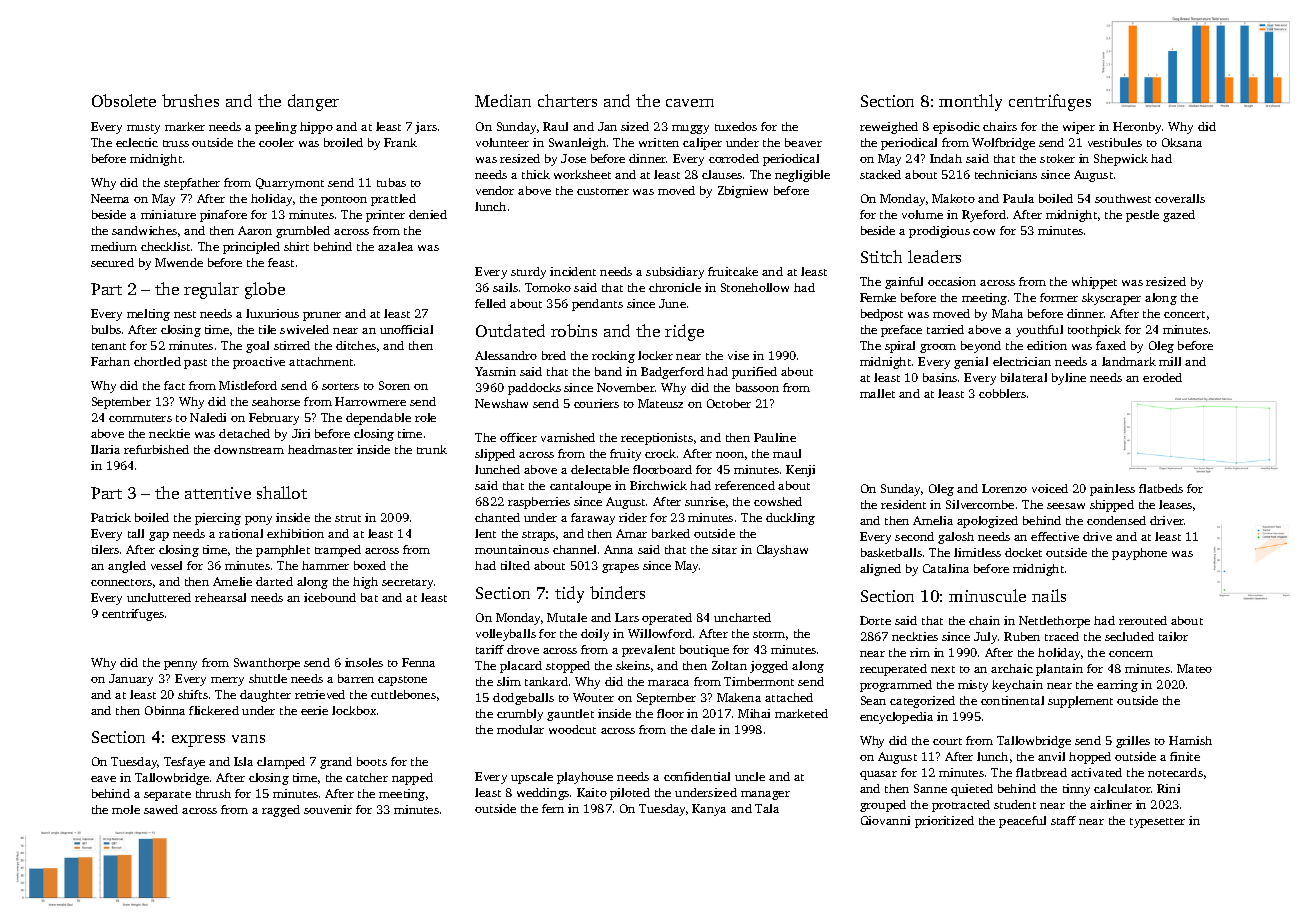  What do you see at coordinates (320, 449) in the screenshot?
I see `headmaster` at bounding box center [320, 449].
